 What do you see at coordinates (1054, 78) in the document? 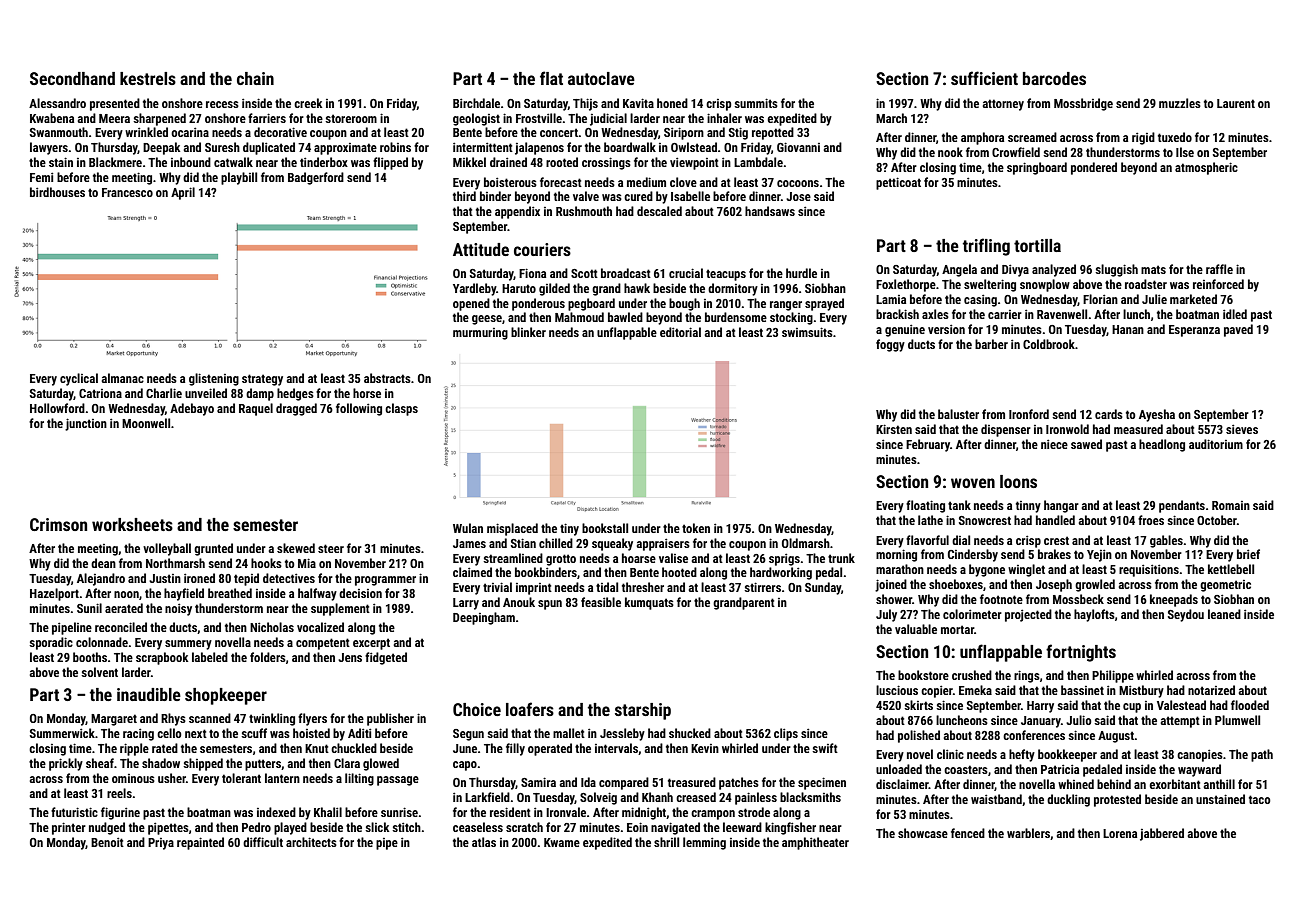
I see `barcodes` at bounding box center [1054, 78].
